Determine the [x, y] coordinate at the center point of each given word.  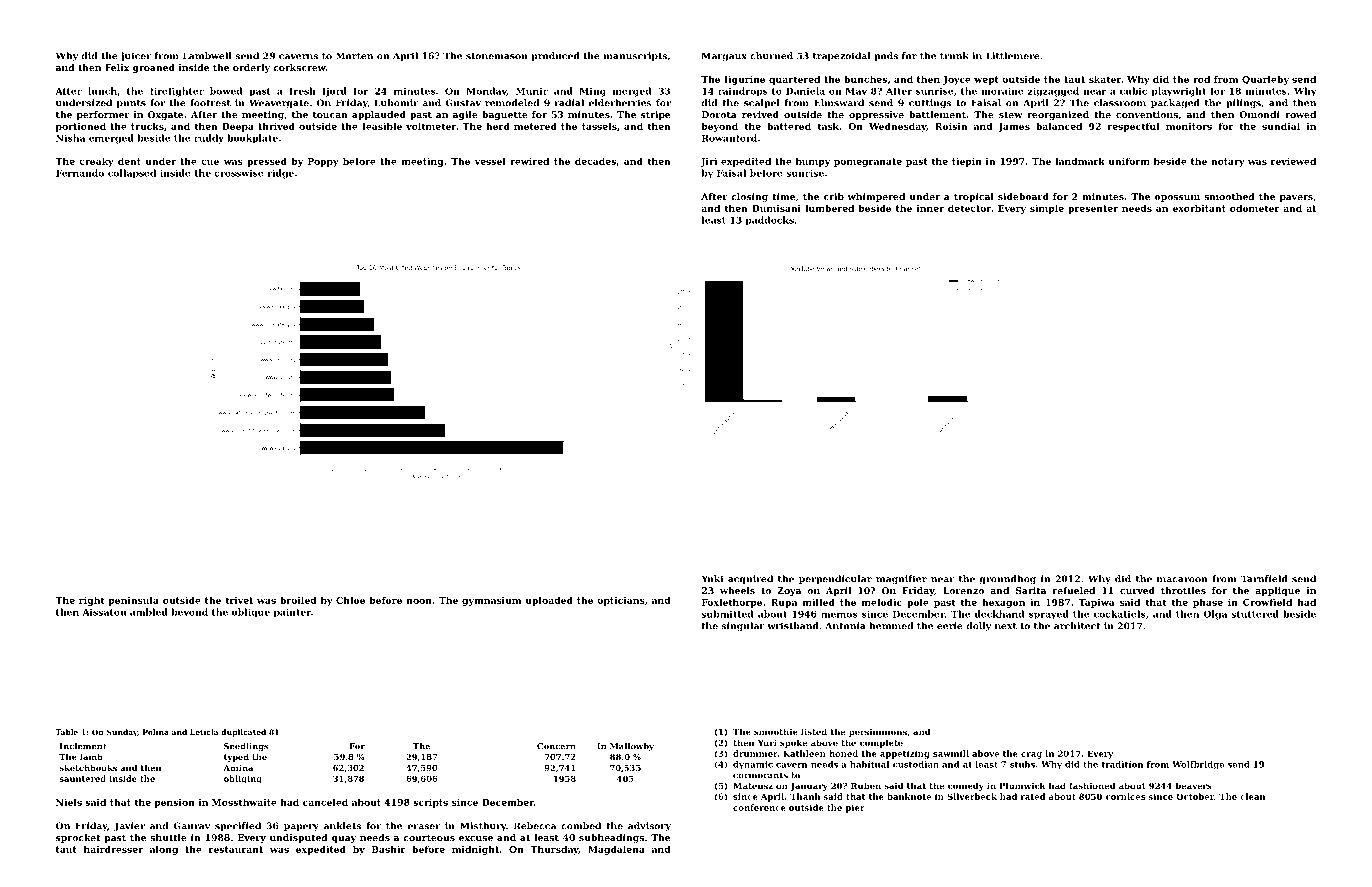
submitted [727, 614]
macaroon [1182, 580]
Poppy [323, 162]
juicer [135, 57]
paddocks [770, 221]
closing [749, 197]
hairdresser [113, 849]
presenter [1093, 209]
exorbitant [1199, 208]
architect [1077, 626]
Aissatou [104, 612]
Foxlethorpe [732, 603]
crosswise [239, 173]
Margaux [724, 57]
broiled [298, 600]
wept [986, 80]
